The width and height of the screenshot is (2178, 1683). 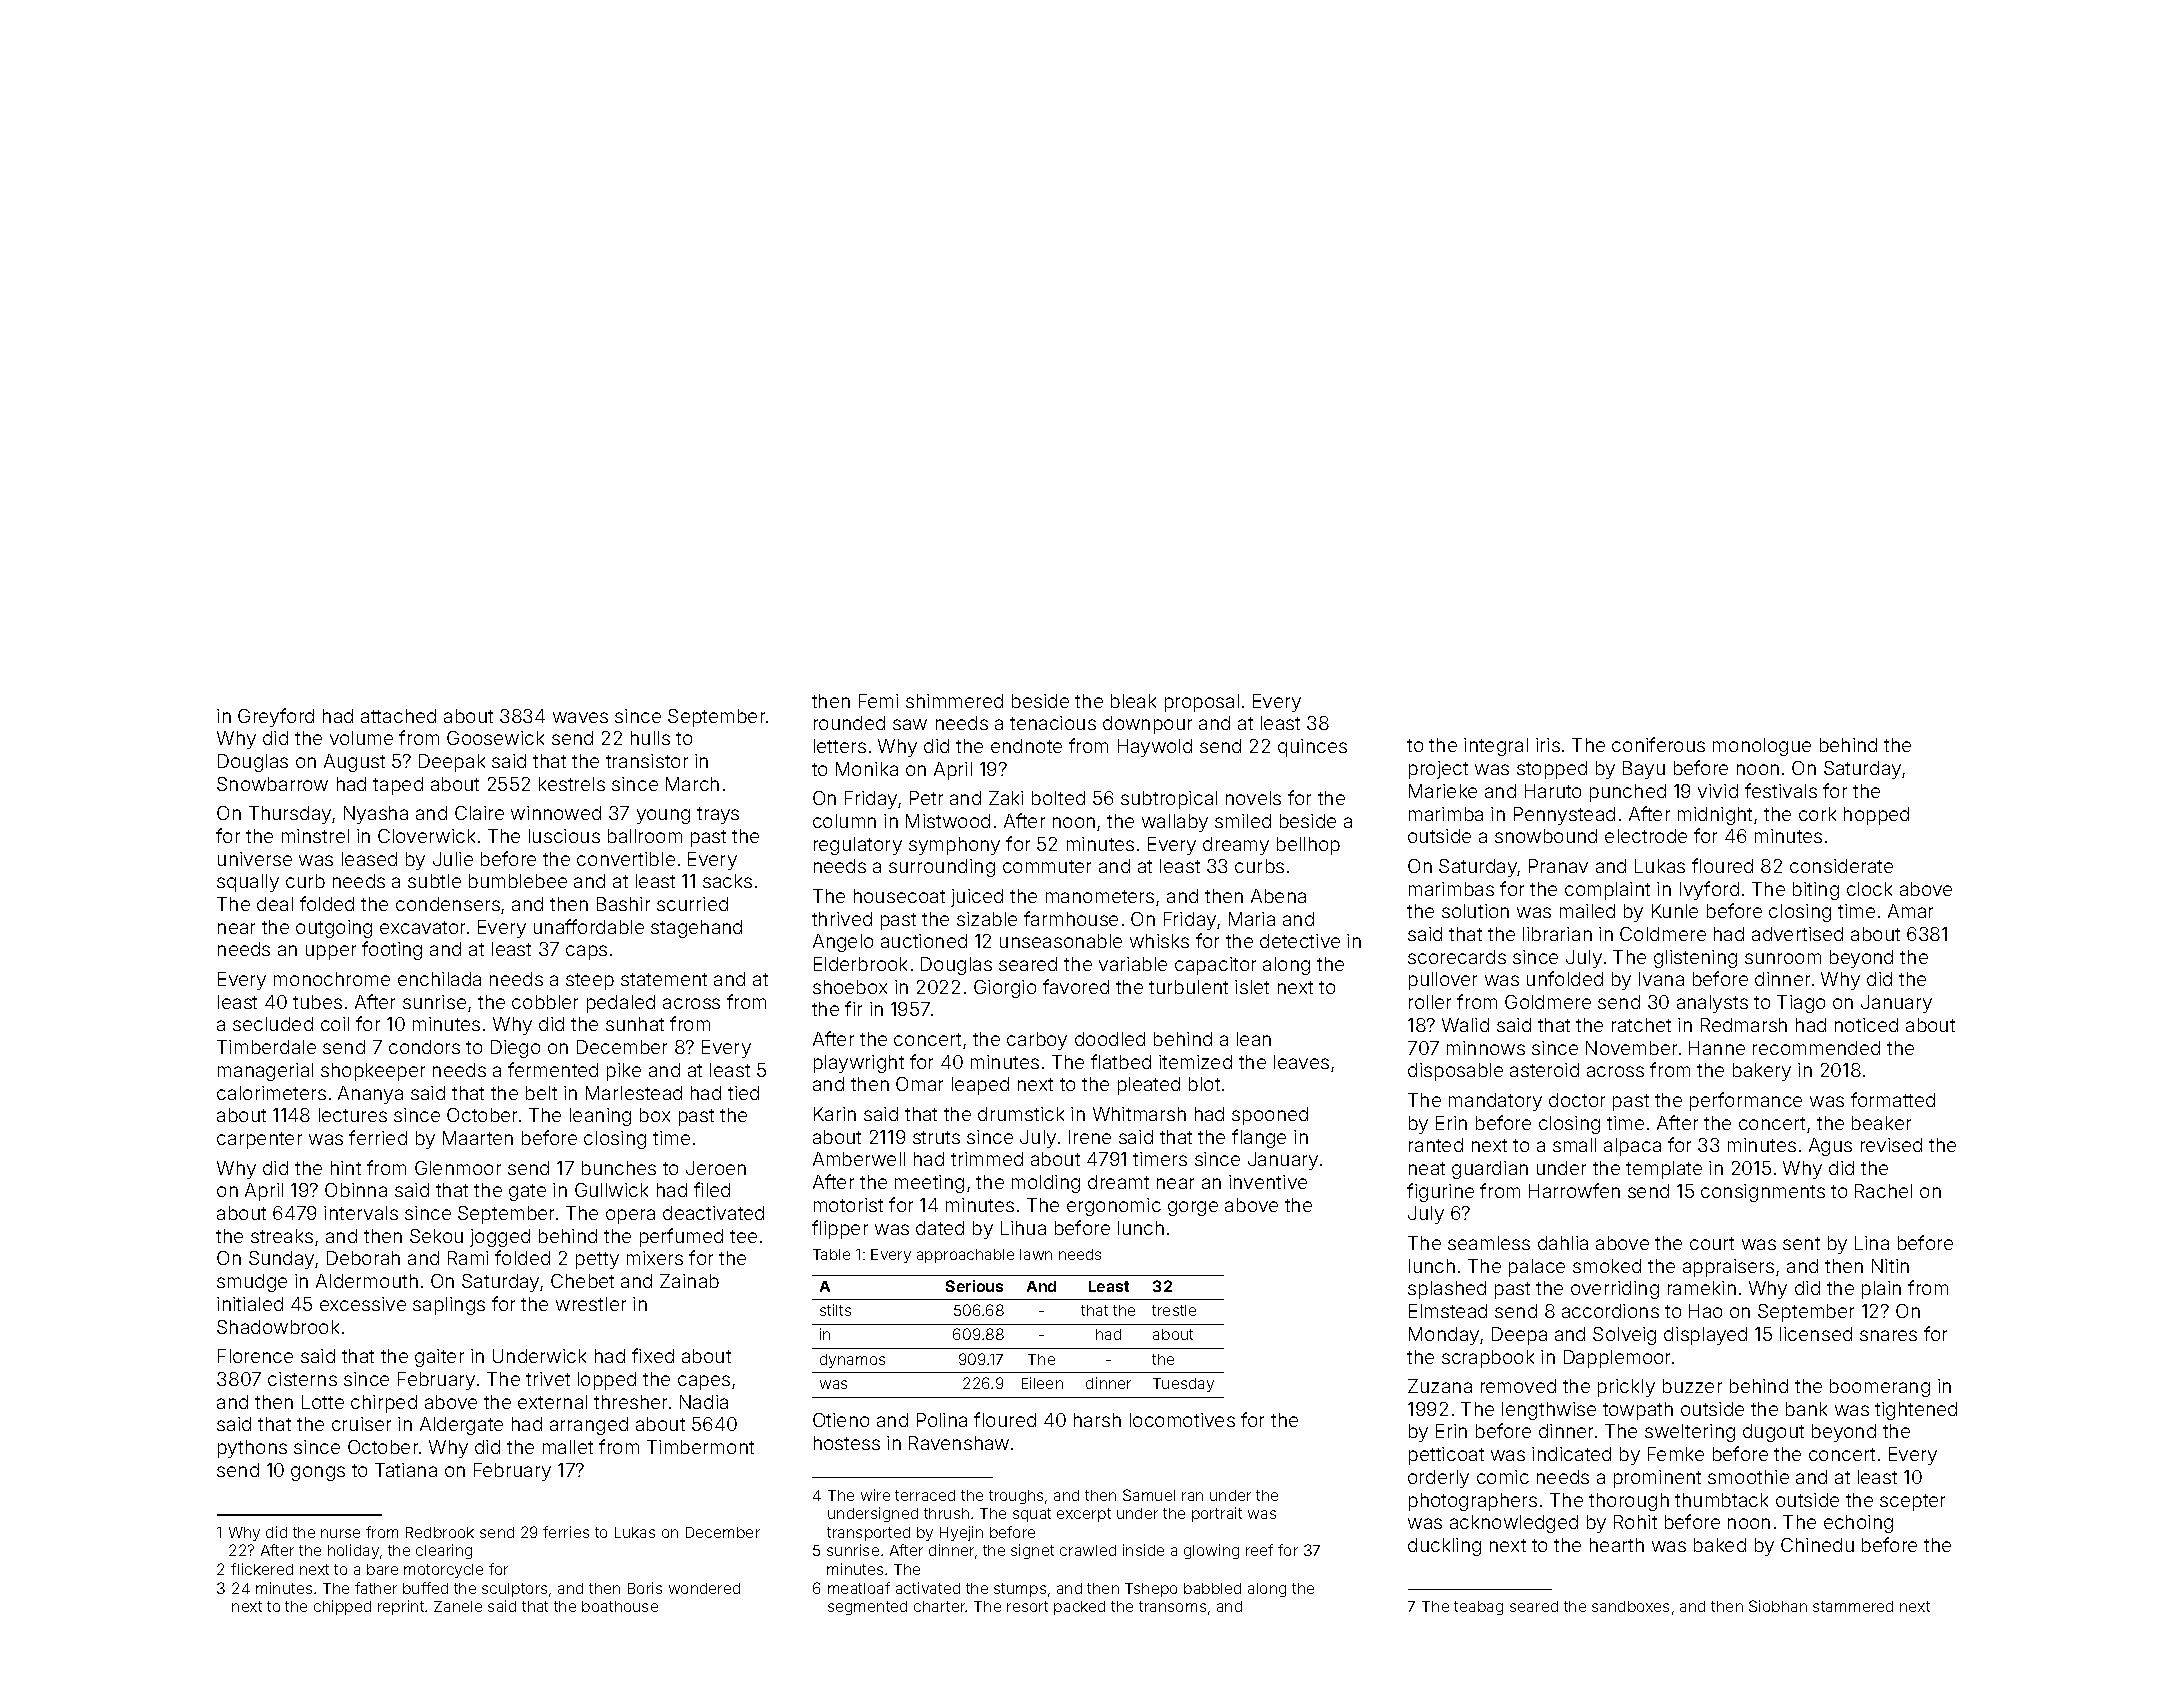 What do you see at coordinates (1438, 770) in the screenshot?
I see `project` at bounding box center [1438, 770].
